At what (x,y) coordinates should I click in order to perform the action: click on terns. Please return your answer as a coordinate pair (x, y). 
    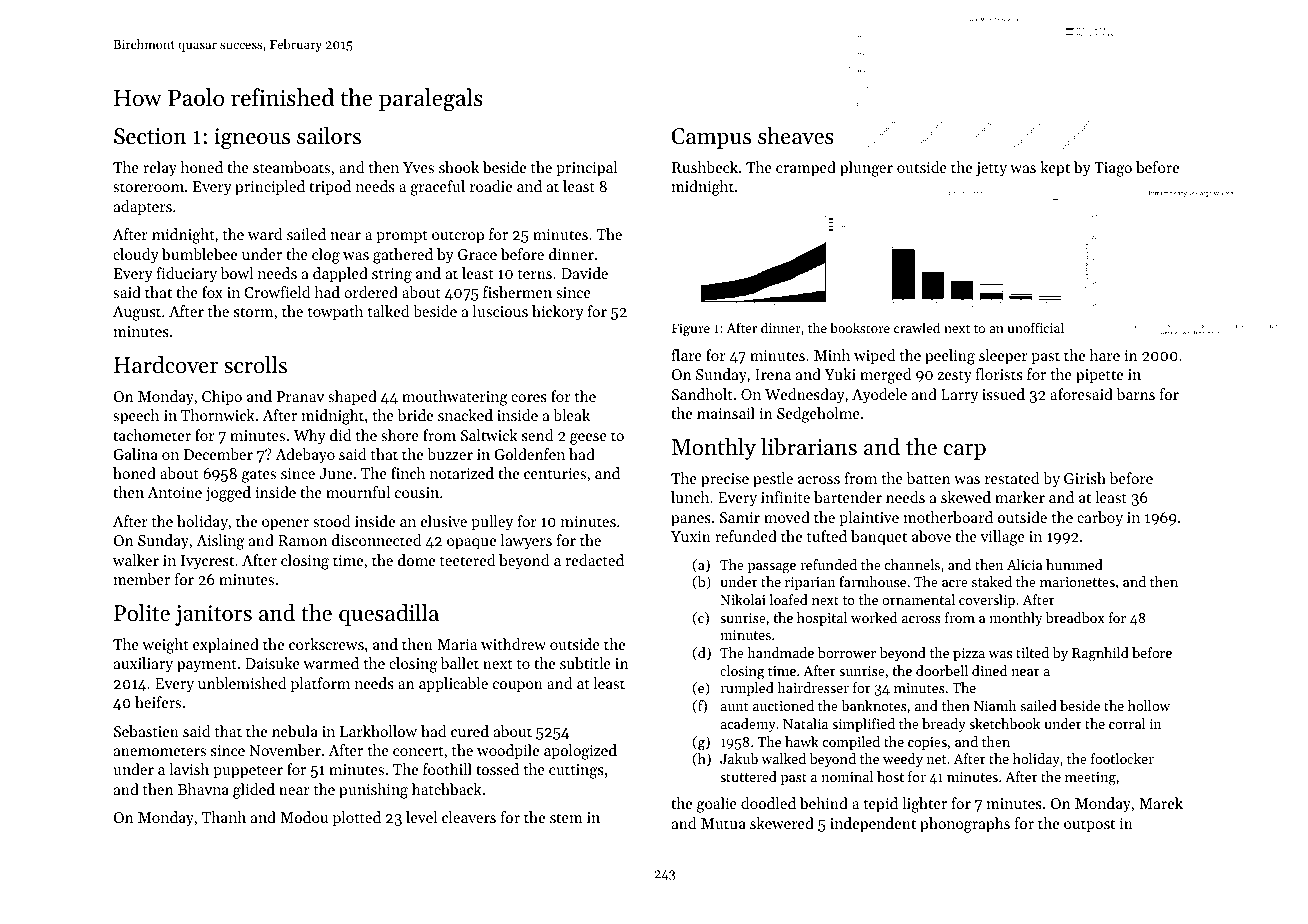
    Looking at the image, I should click on (535, 274).
